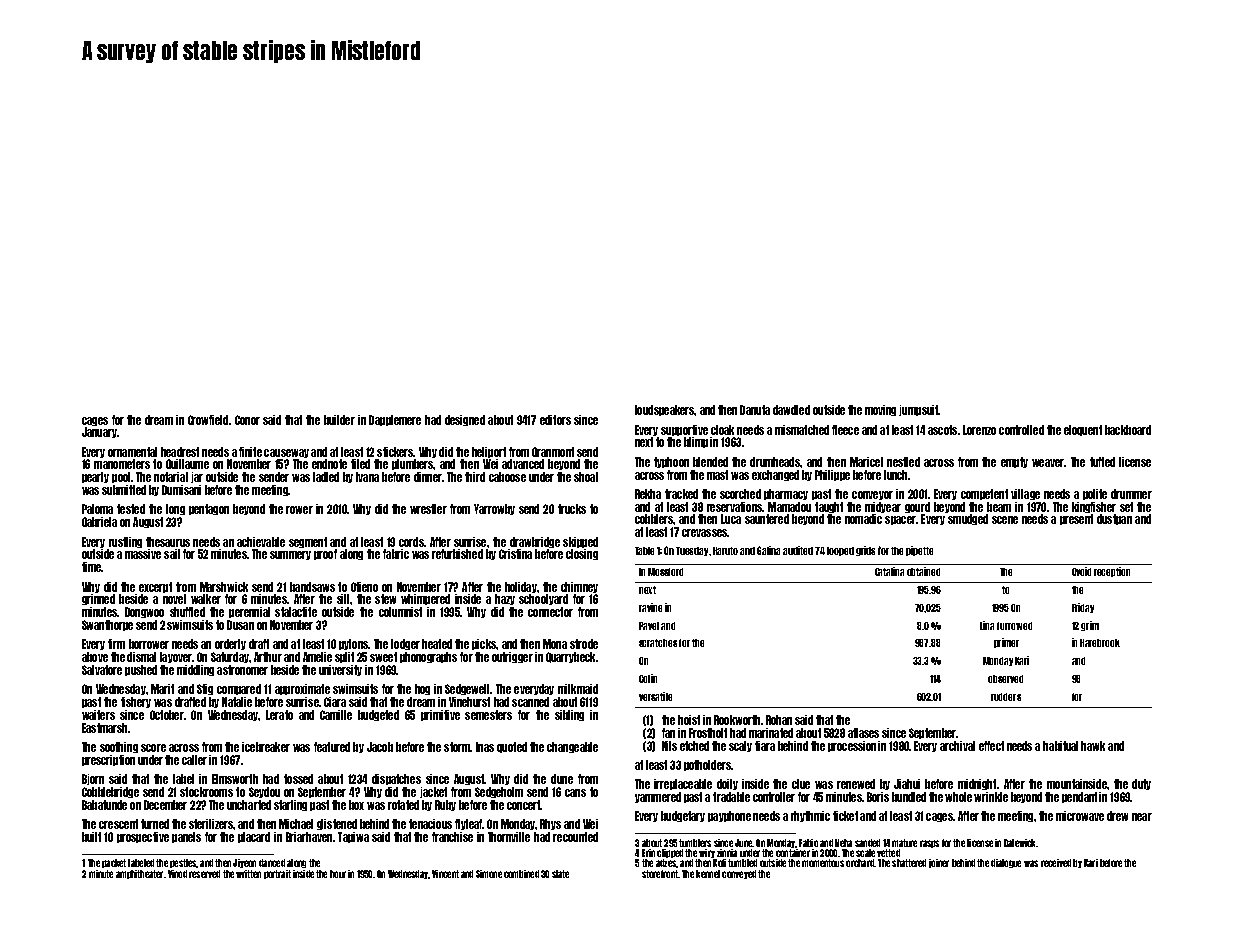 The width and height of the screenshot is (1233, 952). What do you see at coordinates (569, 715) in the screenshot?
I see `sibling` at bounding box center [569, 715].
